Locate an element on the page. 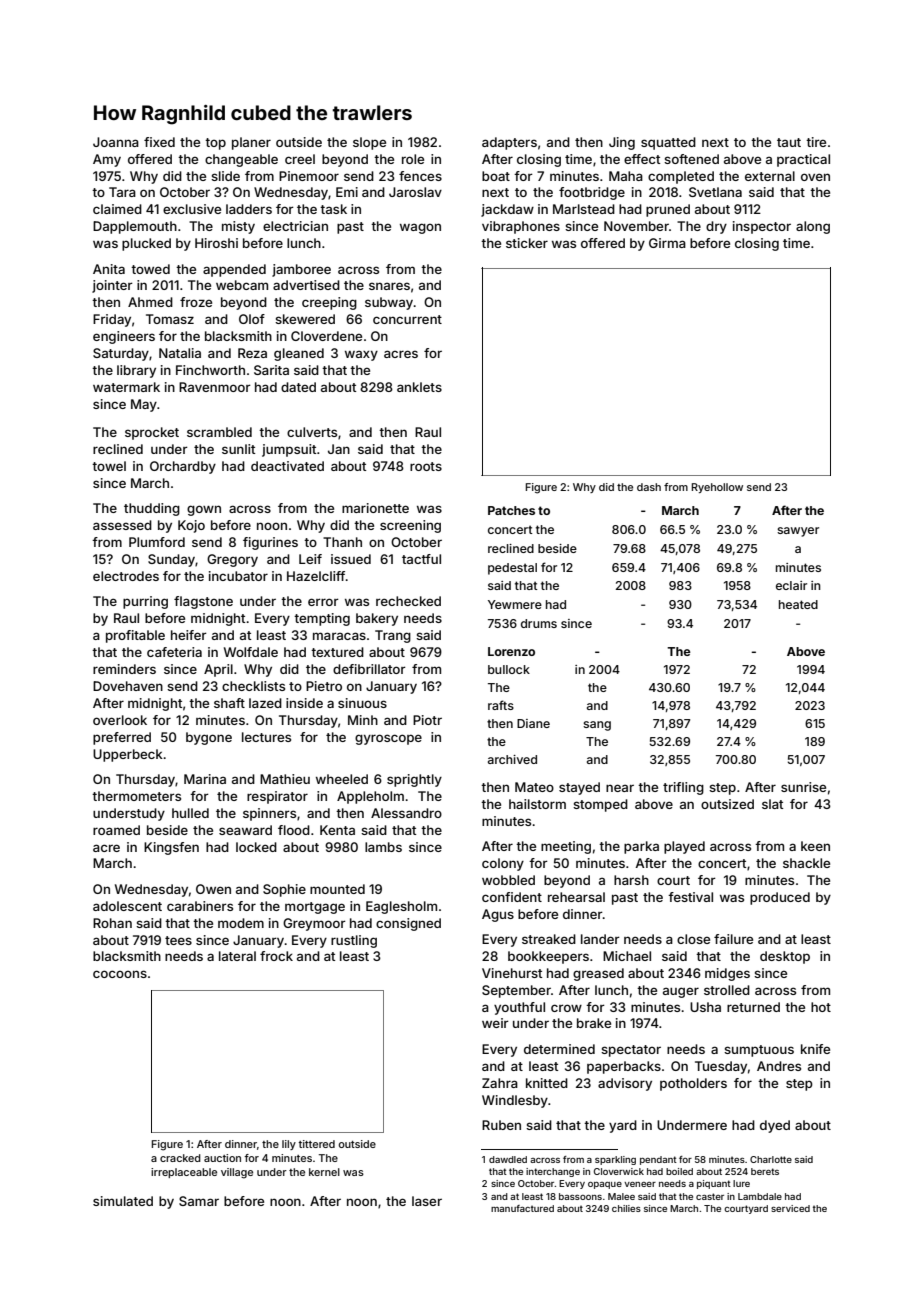  trifling is located at coordinates (683, 788).
